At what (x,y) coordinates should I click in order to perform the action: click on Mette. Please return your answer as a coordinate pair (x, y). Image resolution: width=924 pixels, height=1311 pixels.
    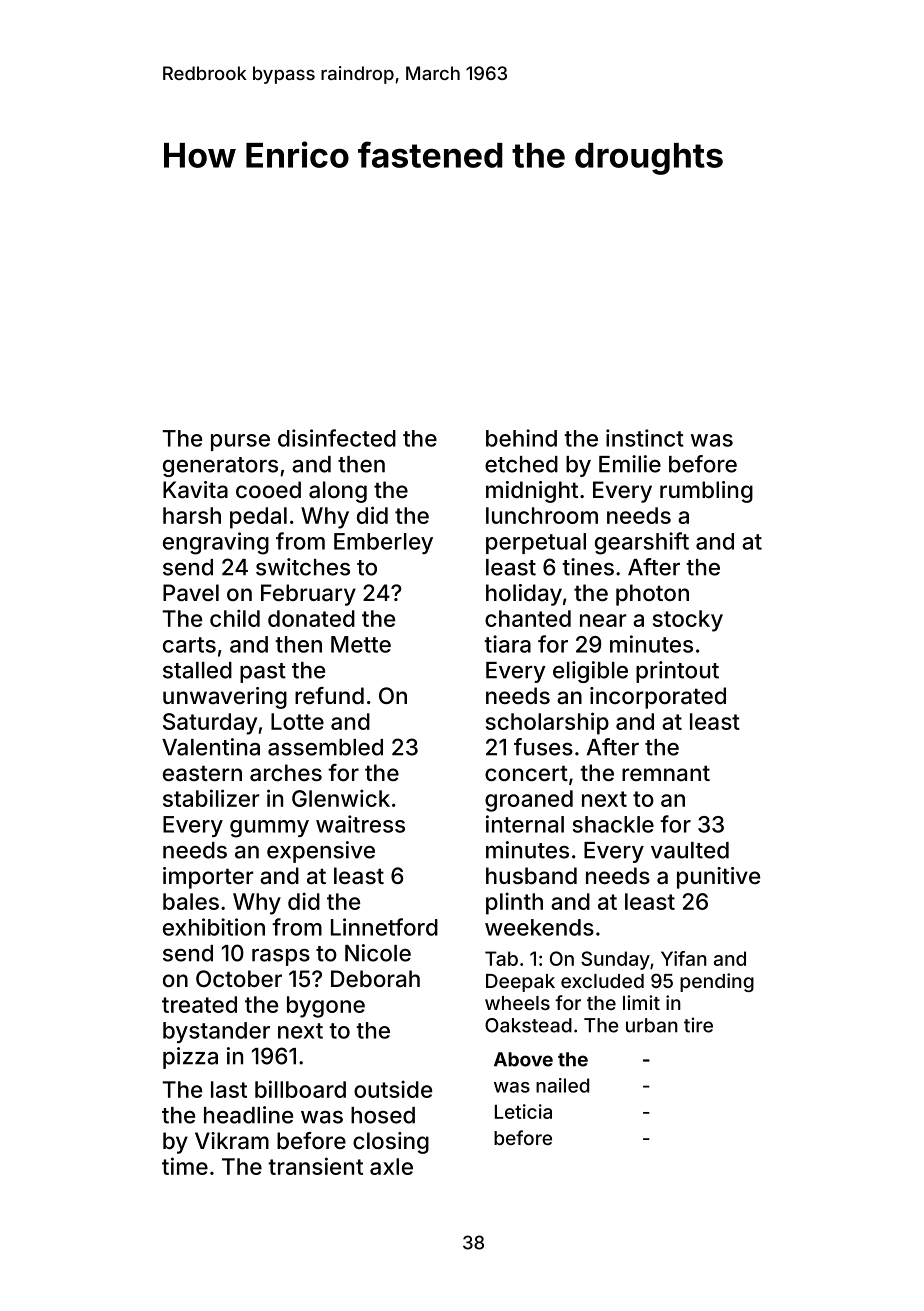
    Looking at the image, I should click on (361, 644).
